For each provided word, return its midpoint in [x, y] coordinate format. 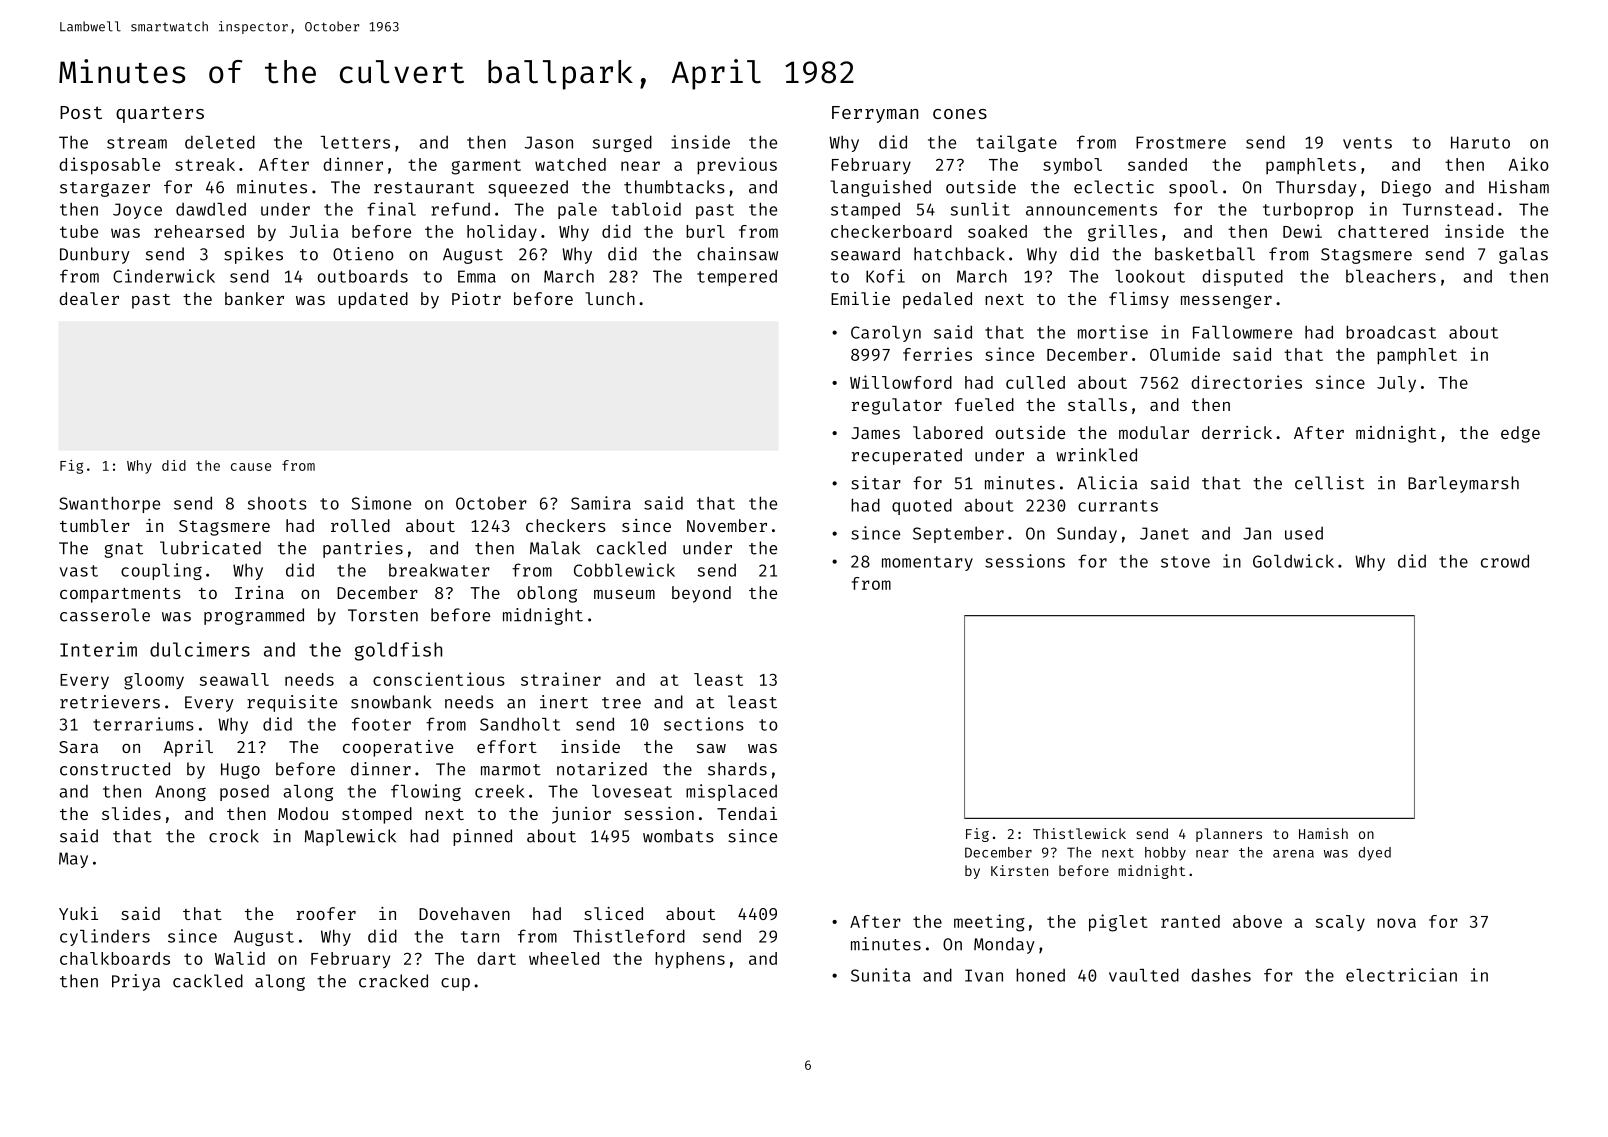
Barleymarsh [1463, 484]
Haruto [1480, 142]
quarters [160, 114]
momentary [927, 563]
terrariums [143, 724]
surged [622, 143]
